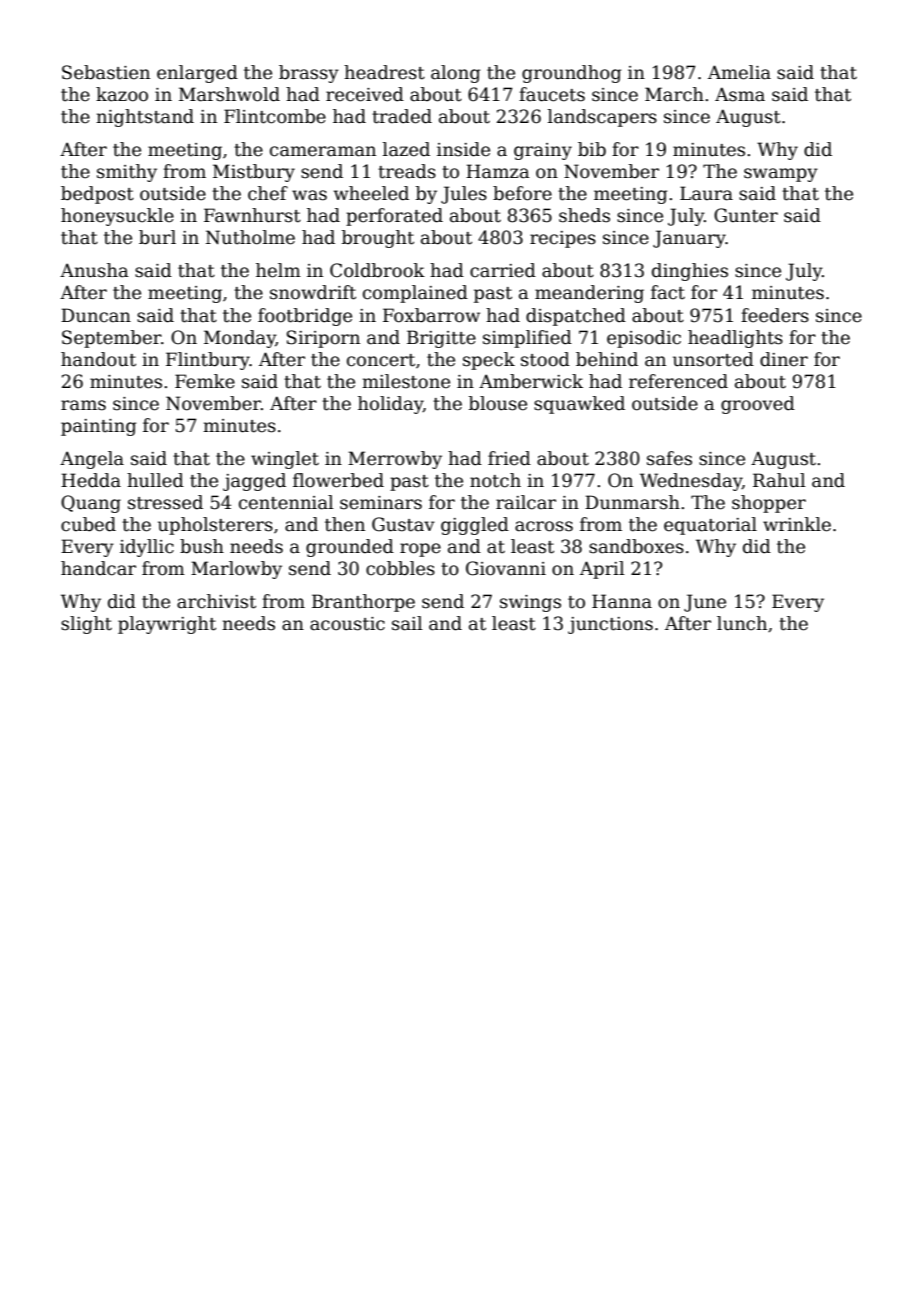 This screenshot has height=1314, width=924. Describe the element at coordinates (431, 315) in the screenshot. I see `Foxbarrow` at that location.
